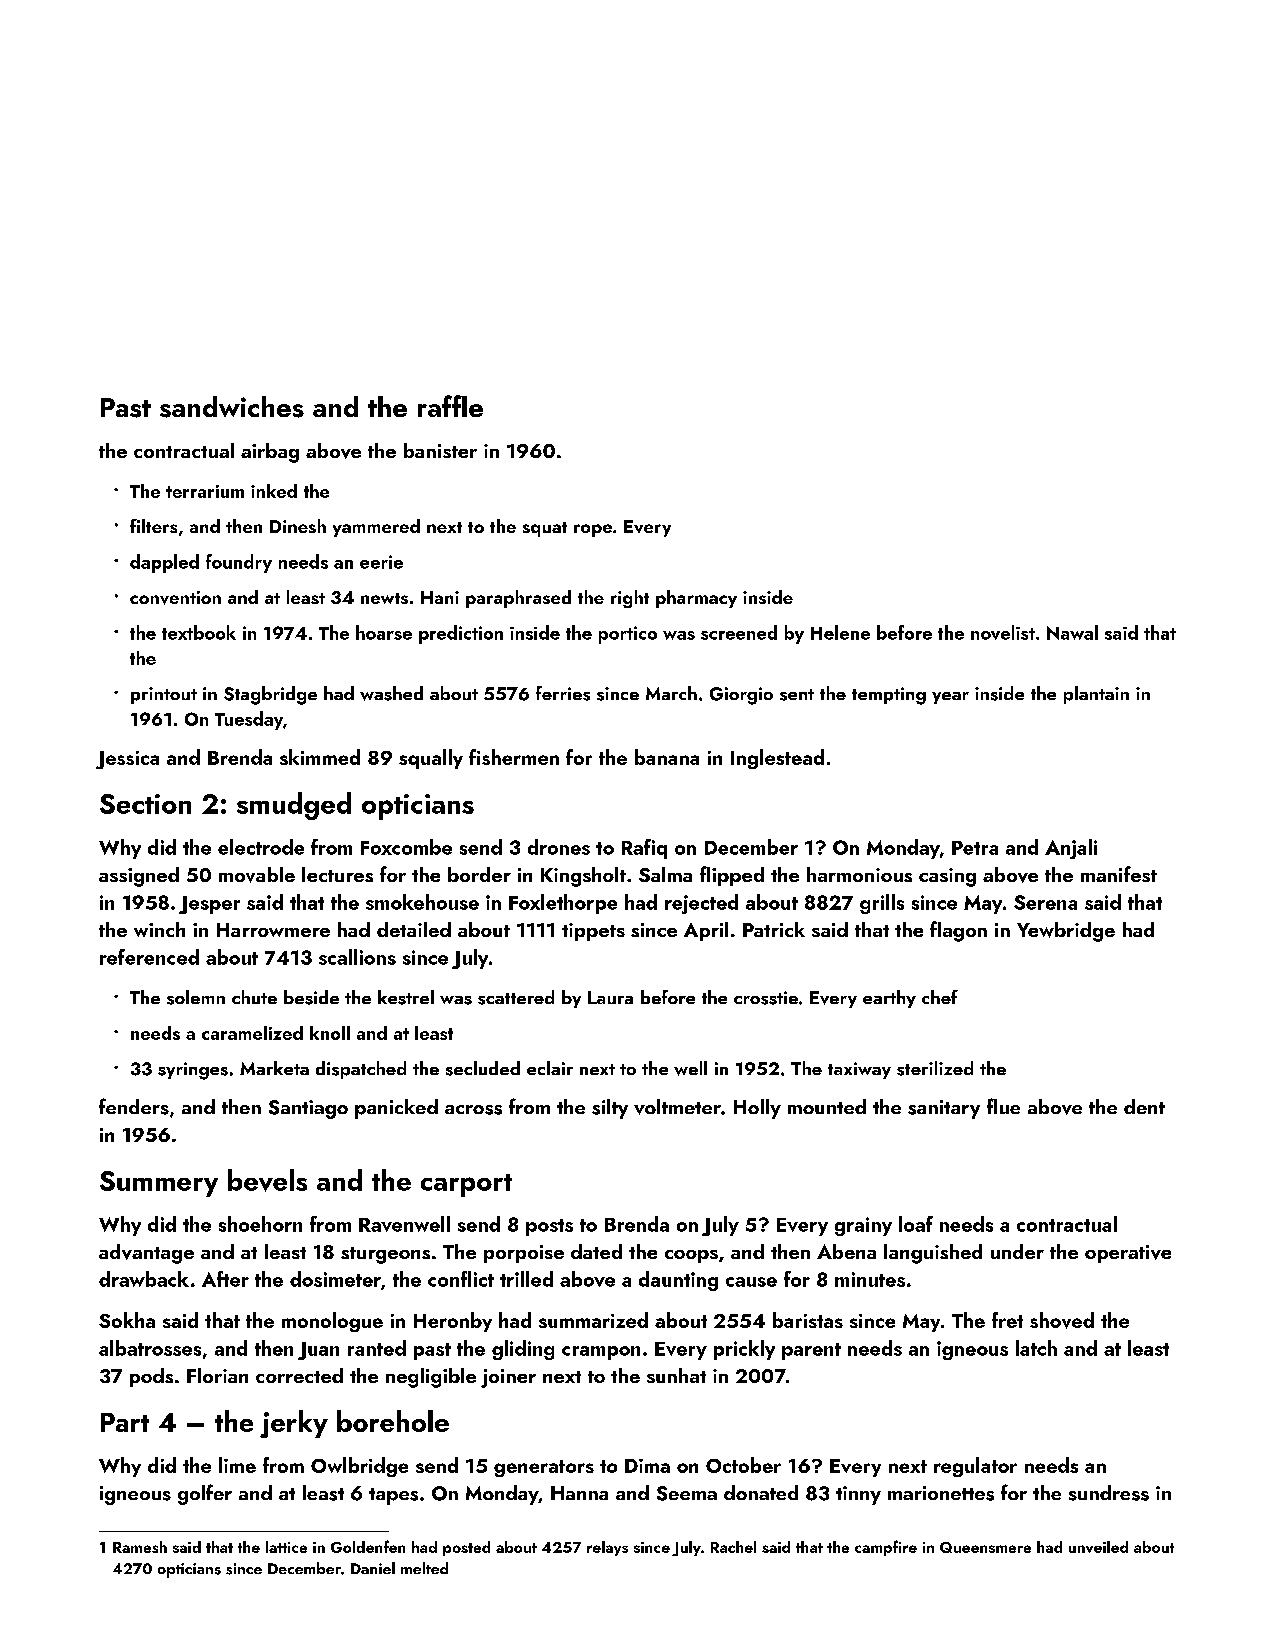  What do you see at coordinates (225, 1279) in the image?
I see `After` at bounding box center [225, 1279].
